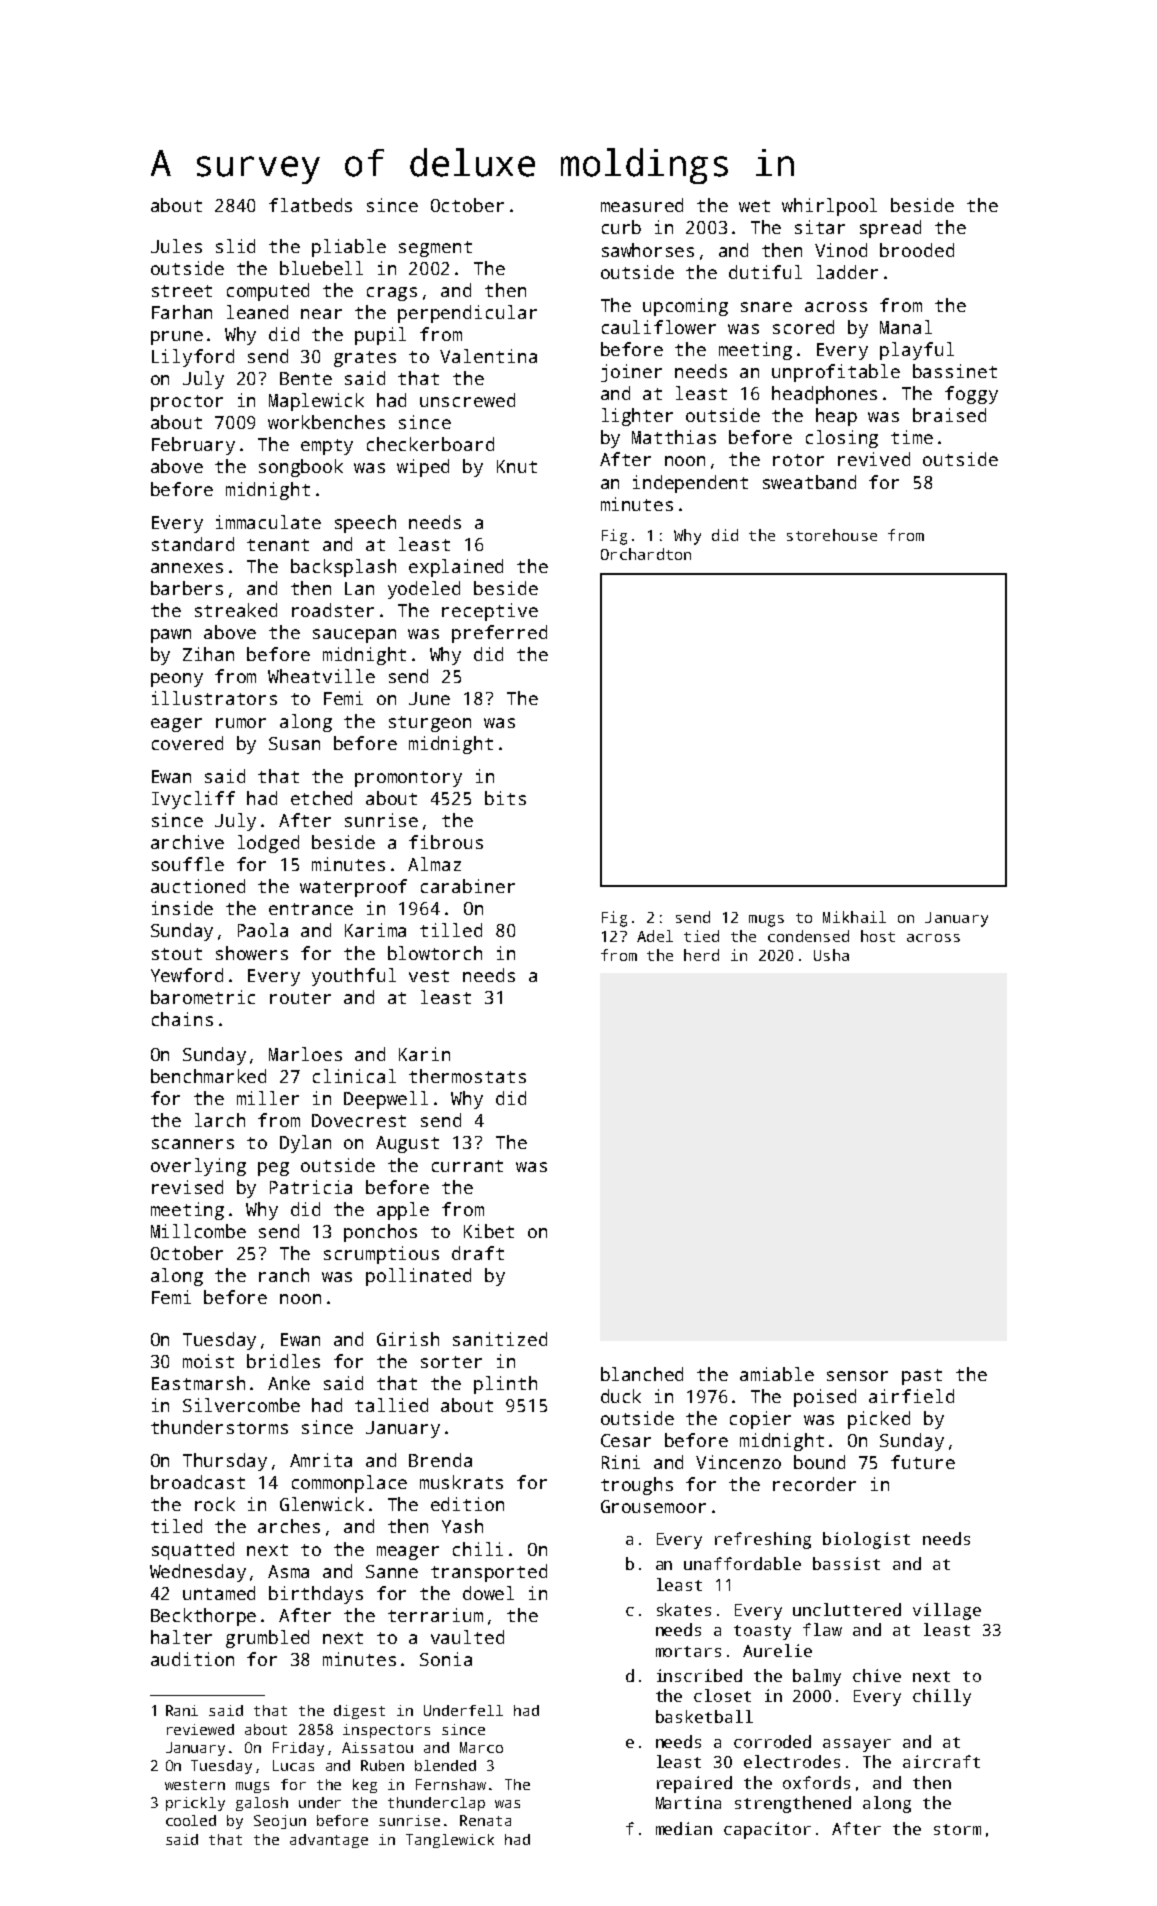 The width and height of the screenshot is (1157, 1906). I want to click on curb, so click(621, 227).
